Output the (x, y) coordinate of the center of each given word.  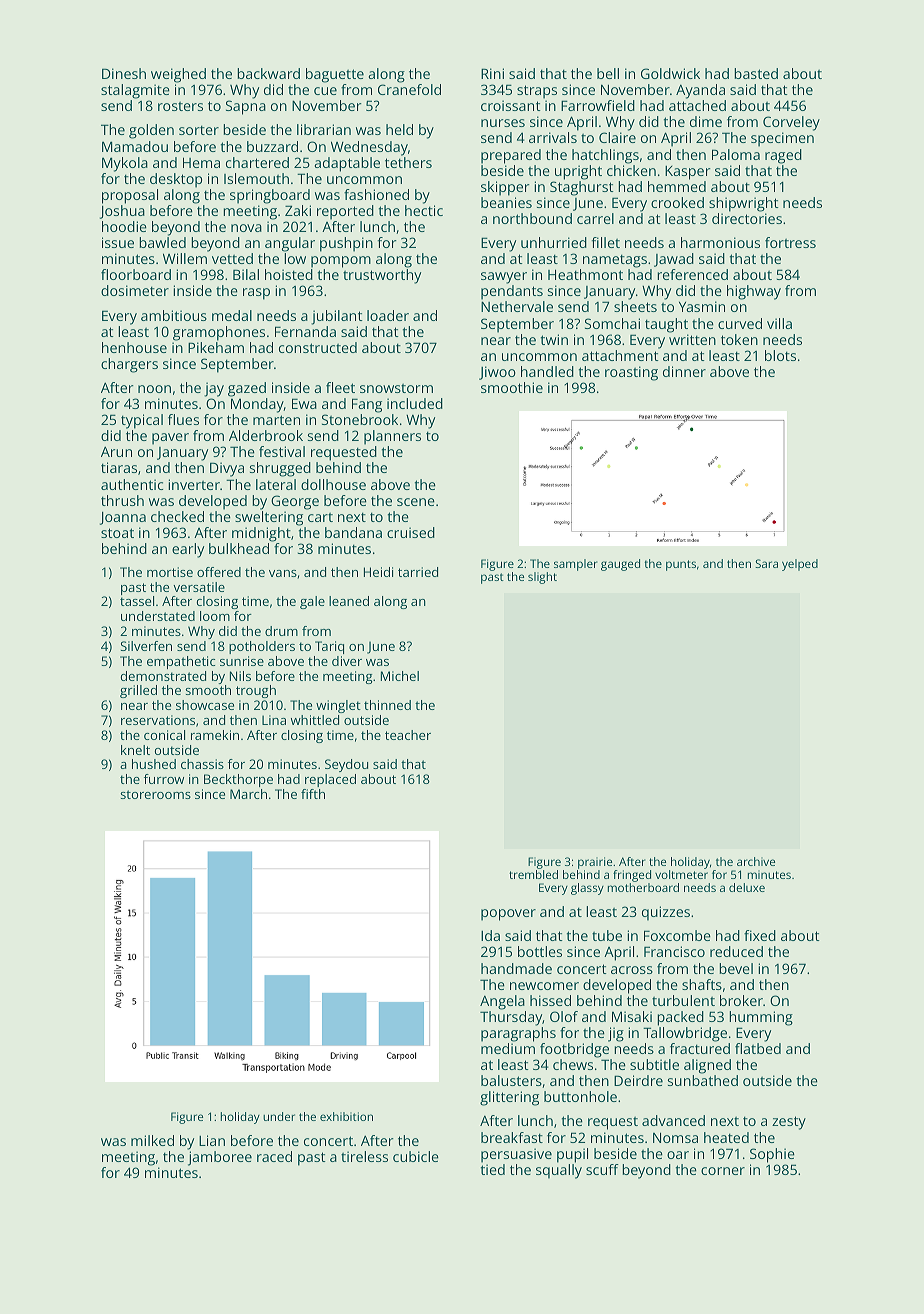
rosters (180, 106)
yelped (800, 565)
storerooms (155, 794)
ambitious (174, 315)
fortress (790, 242)
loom (215, 616)
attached (697, 105)
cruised (411, 532)
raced (274, 1156)
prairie (595, 863)
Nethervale (517, 306)
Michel (400, 676)
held (399, 129)
